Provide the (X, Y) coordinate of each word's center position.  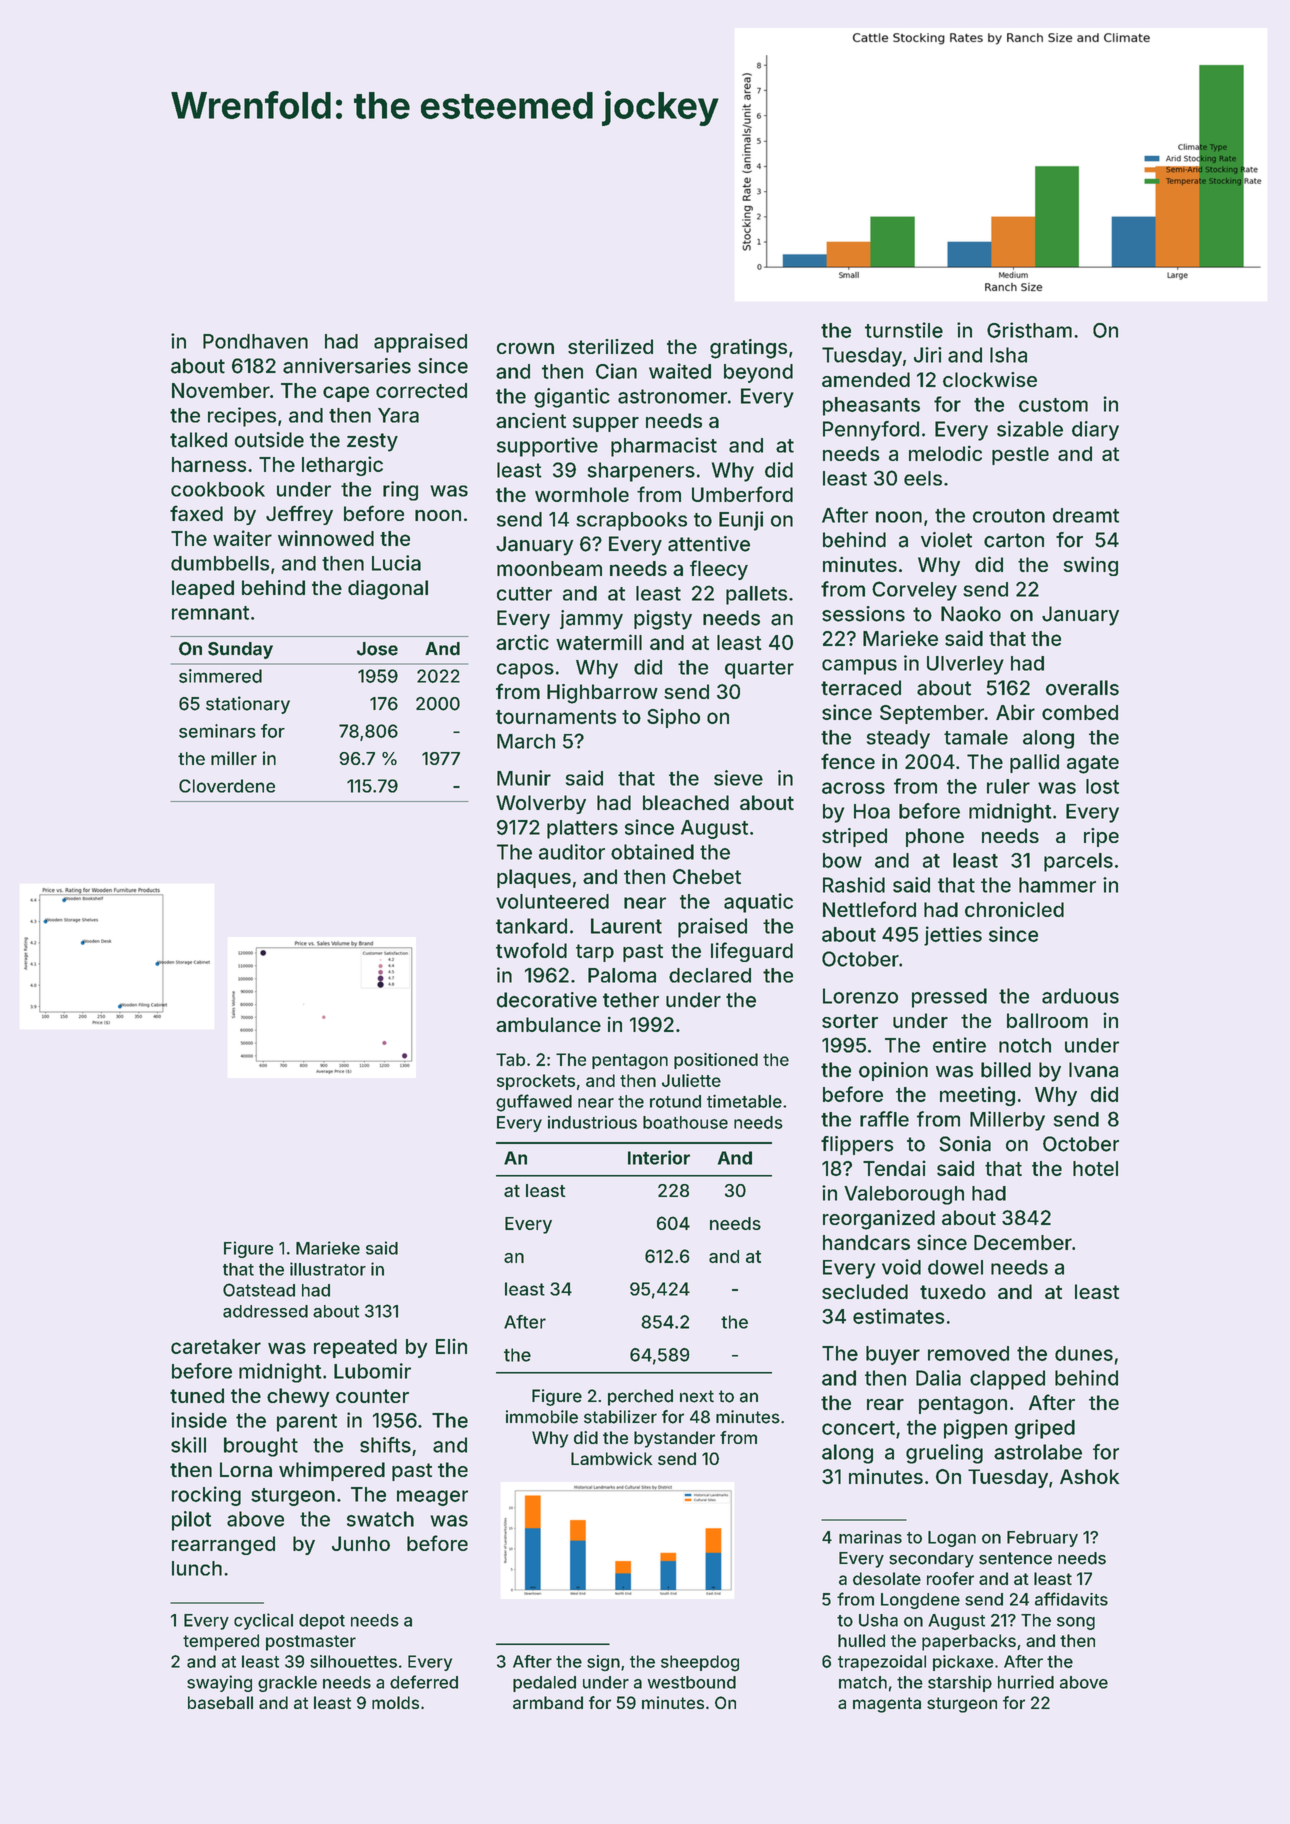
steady (898, 739)
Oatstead (259, 1290)
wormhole (582, 494)
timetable (744, 1101)
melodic (945, 453)
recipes (242, 417)
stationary (248, 705)
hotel (1095, 1168)
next (697, 1396)
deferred (424, 1682)
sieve (738, 778)
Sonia (965, 1144)
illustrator (328, 1269)
